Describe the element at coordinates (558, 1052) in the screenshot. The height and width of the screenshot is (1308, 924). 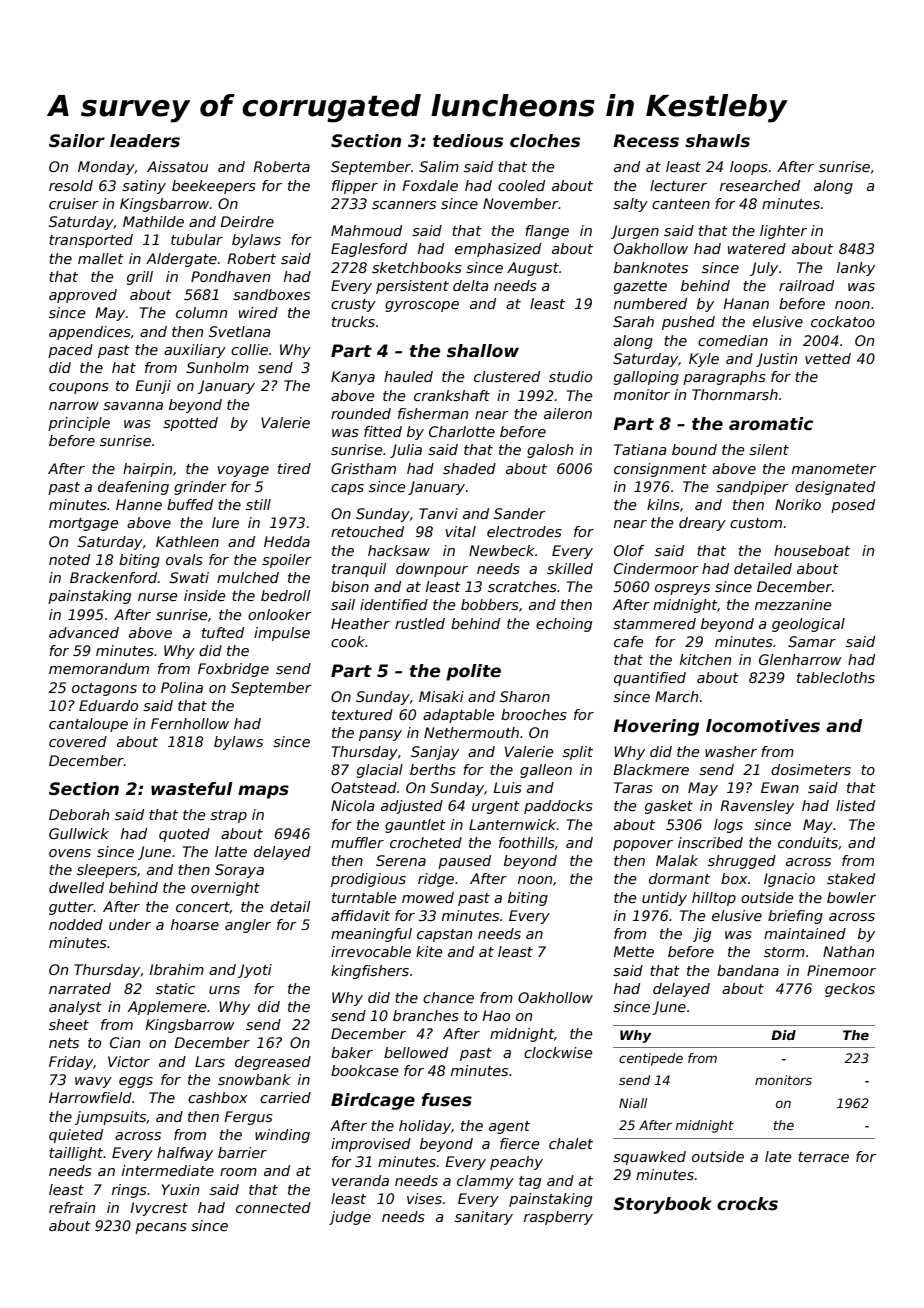
I see `clockwise` at that location.
